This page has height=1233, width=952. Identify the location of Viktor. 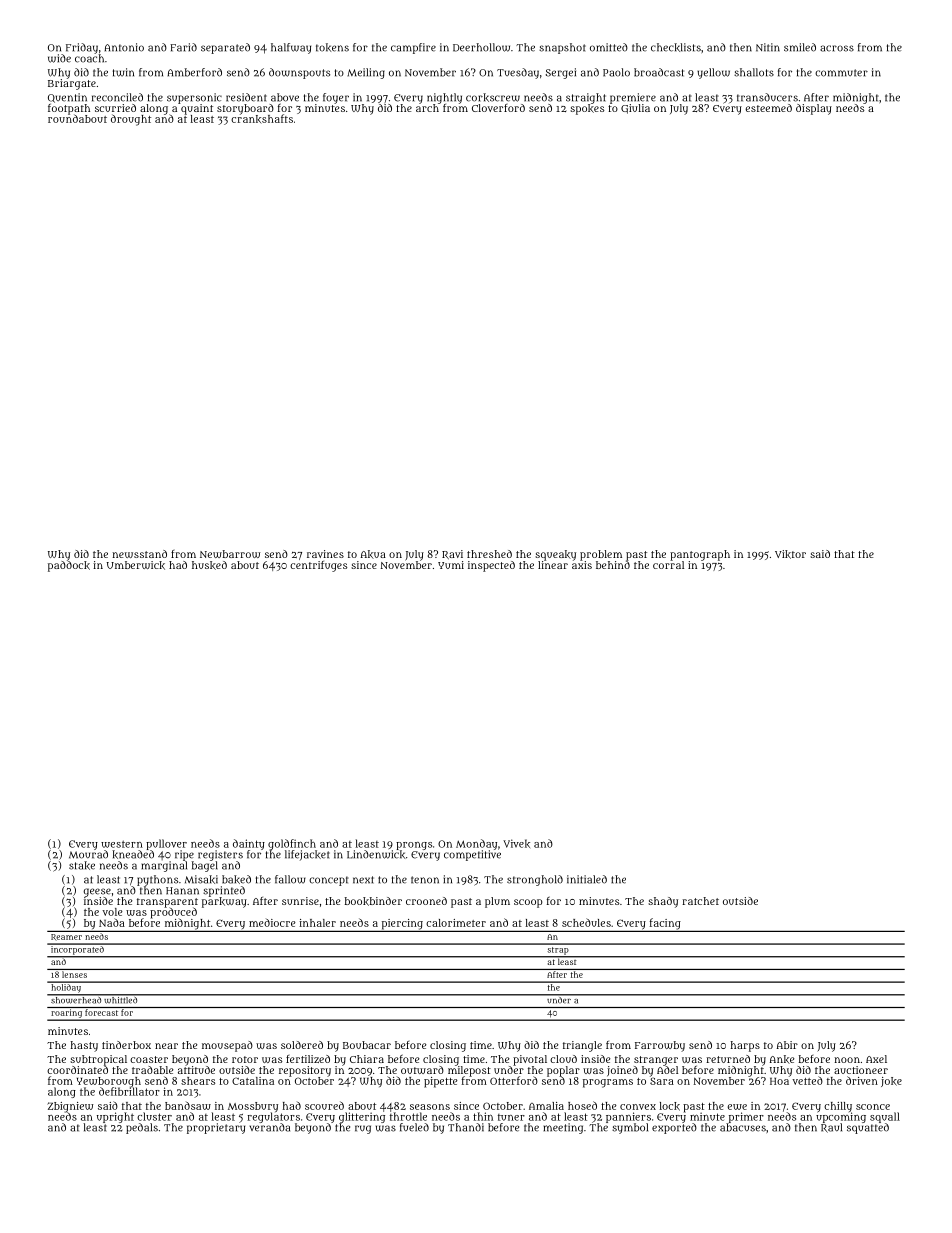
(790, 554).
